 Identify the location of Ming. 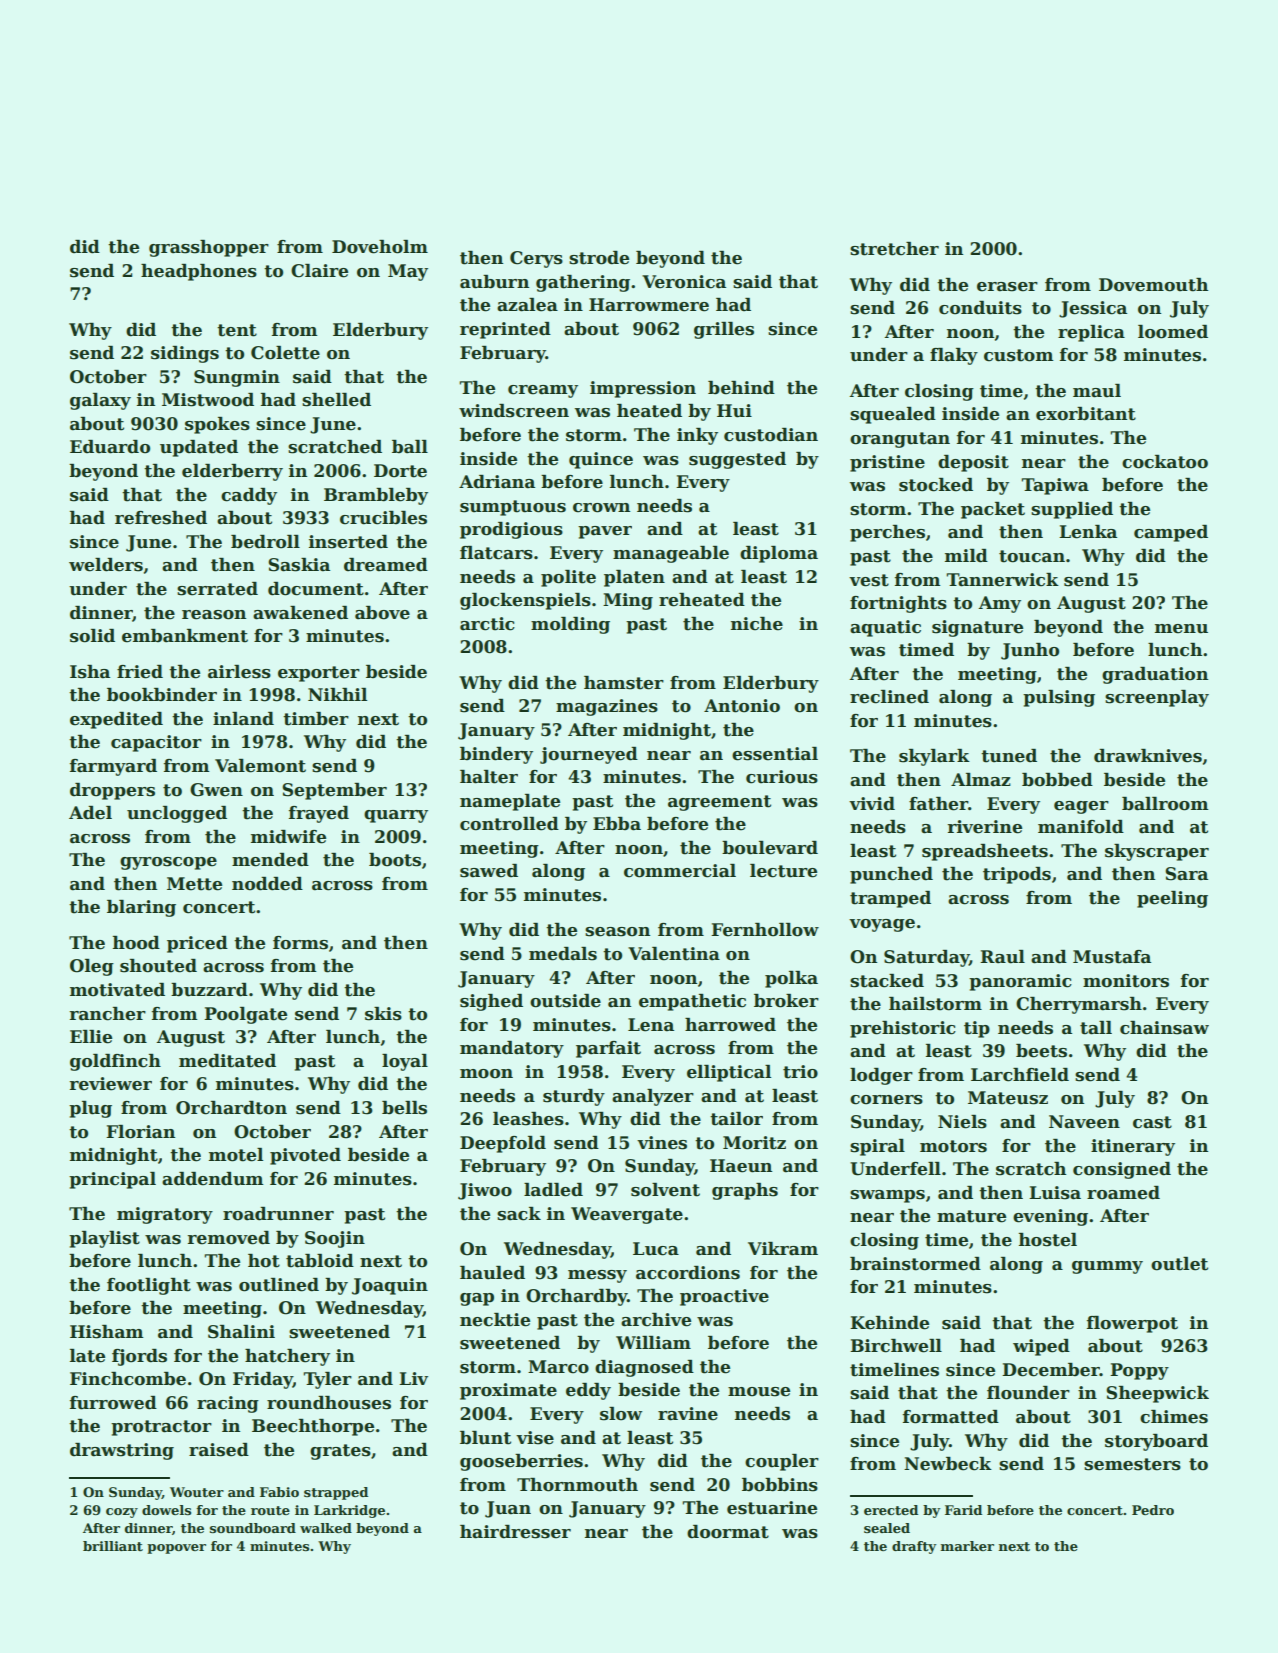
(628, 601).
